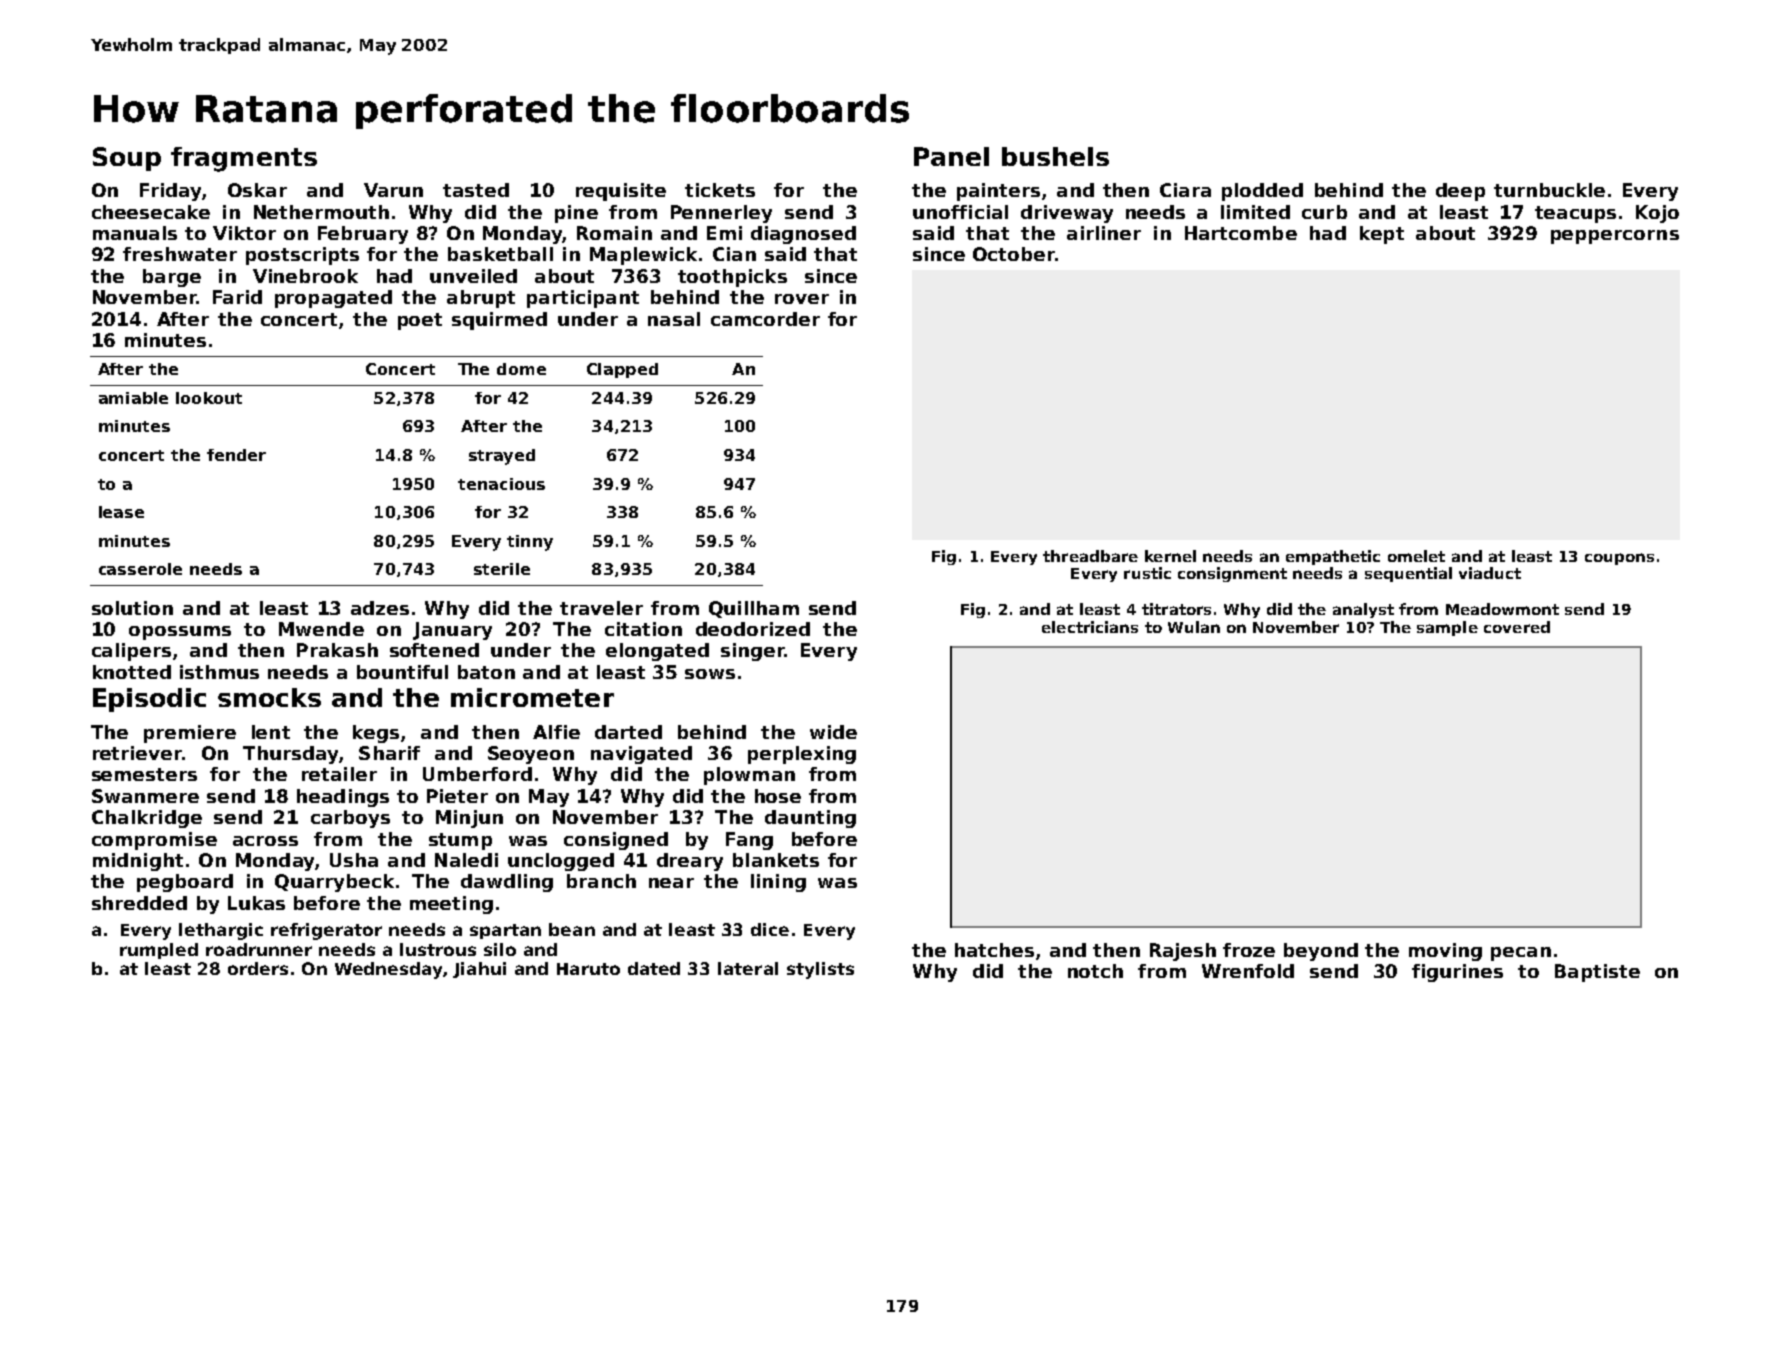  I want to click on covered, so click(1517, 627).
